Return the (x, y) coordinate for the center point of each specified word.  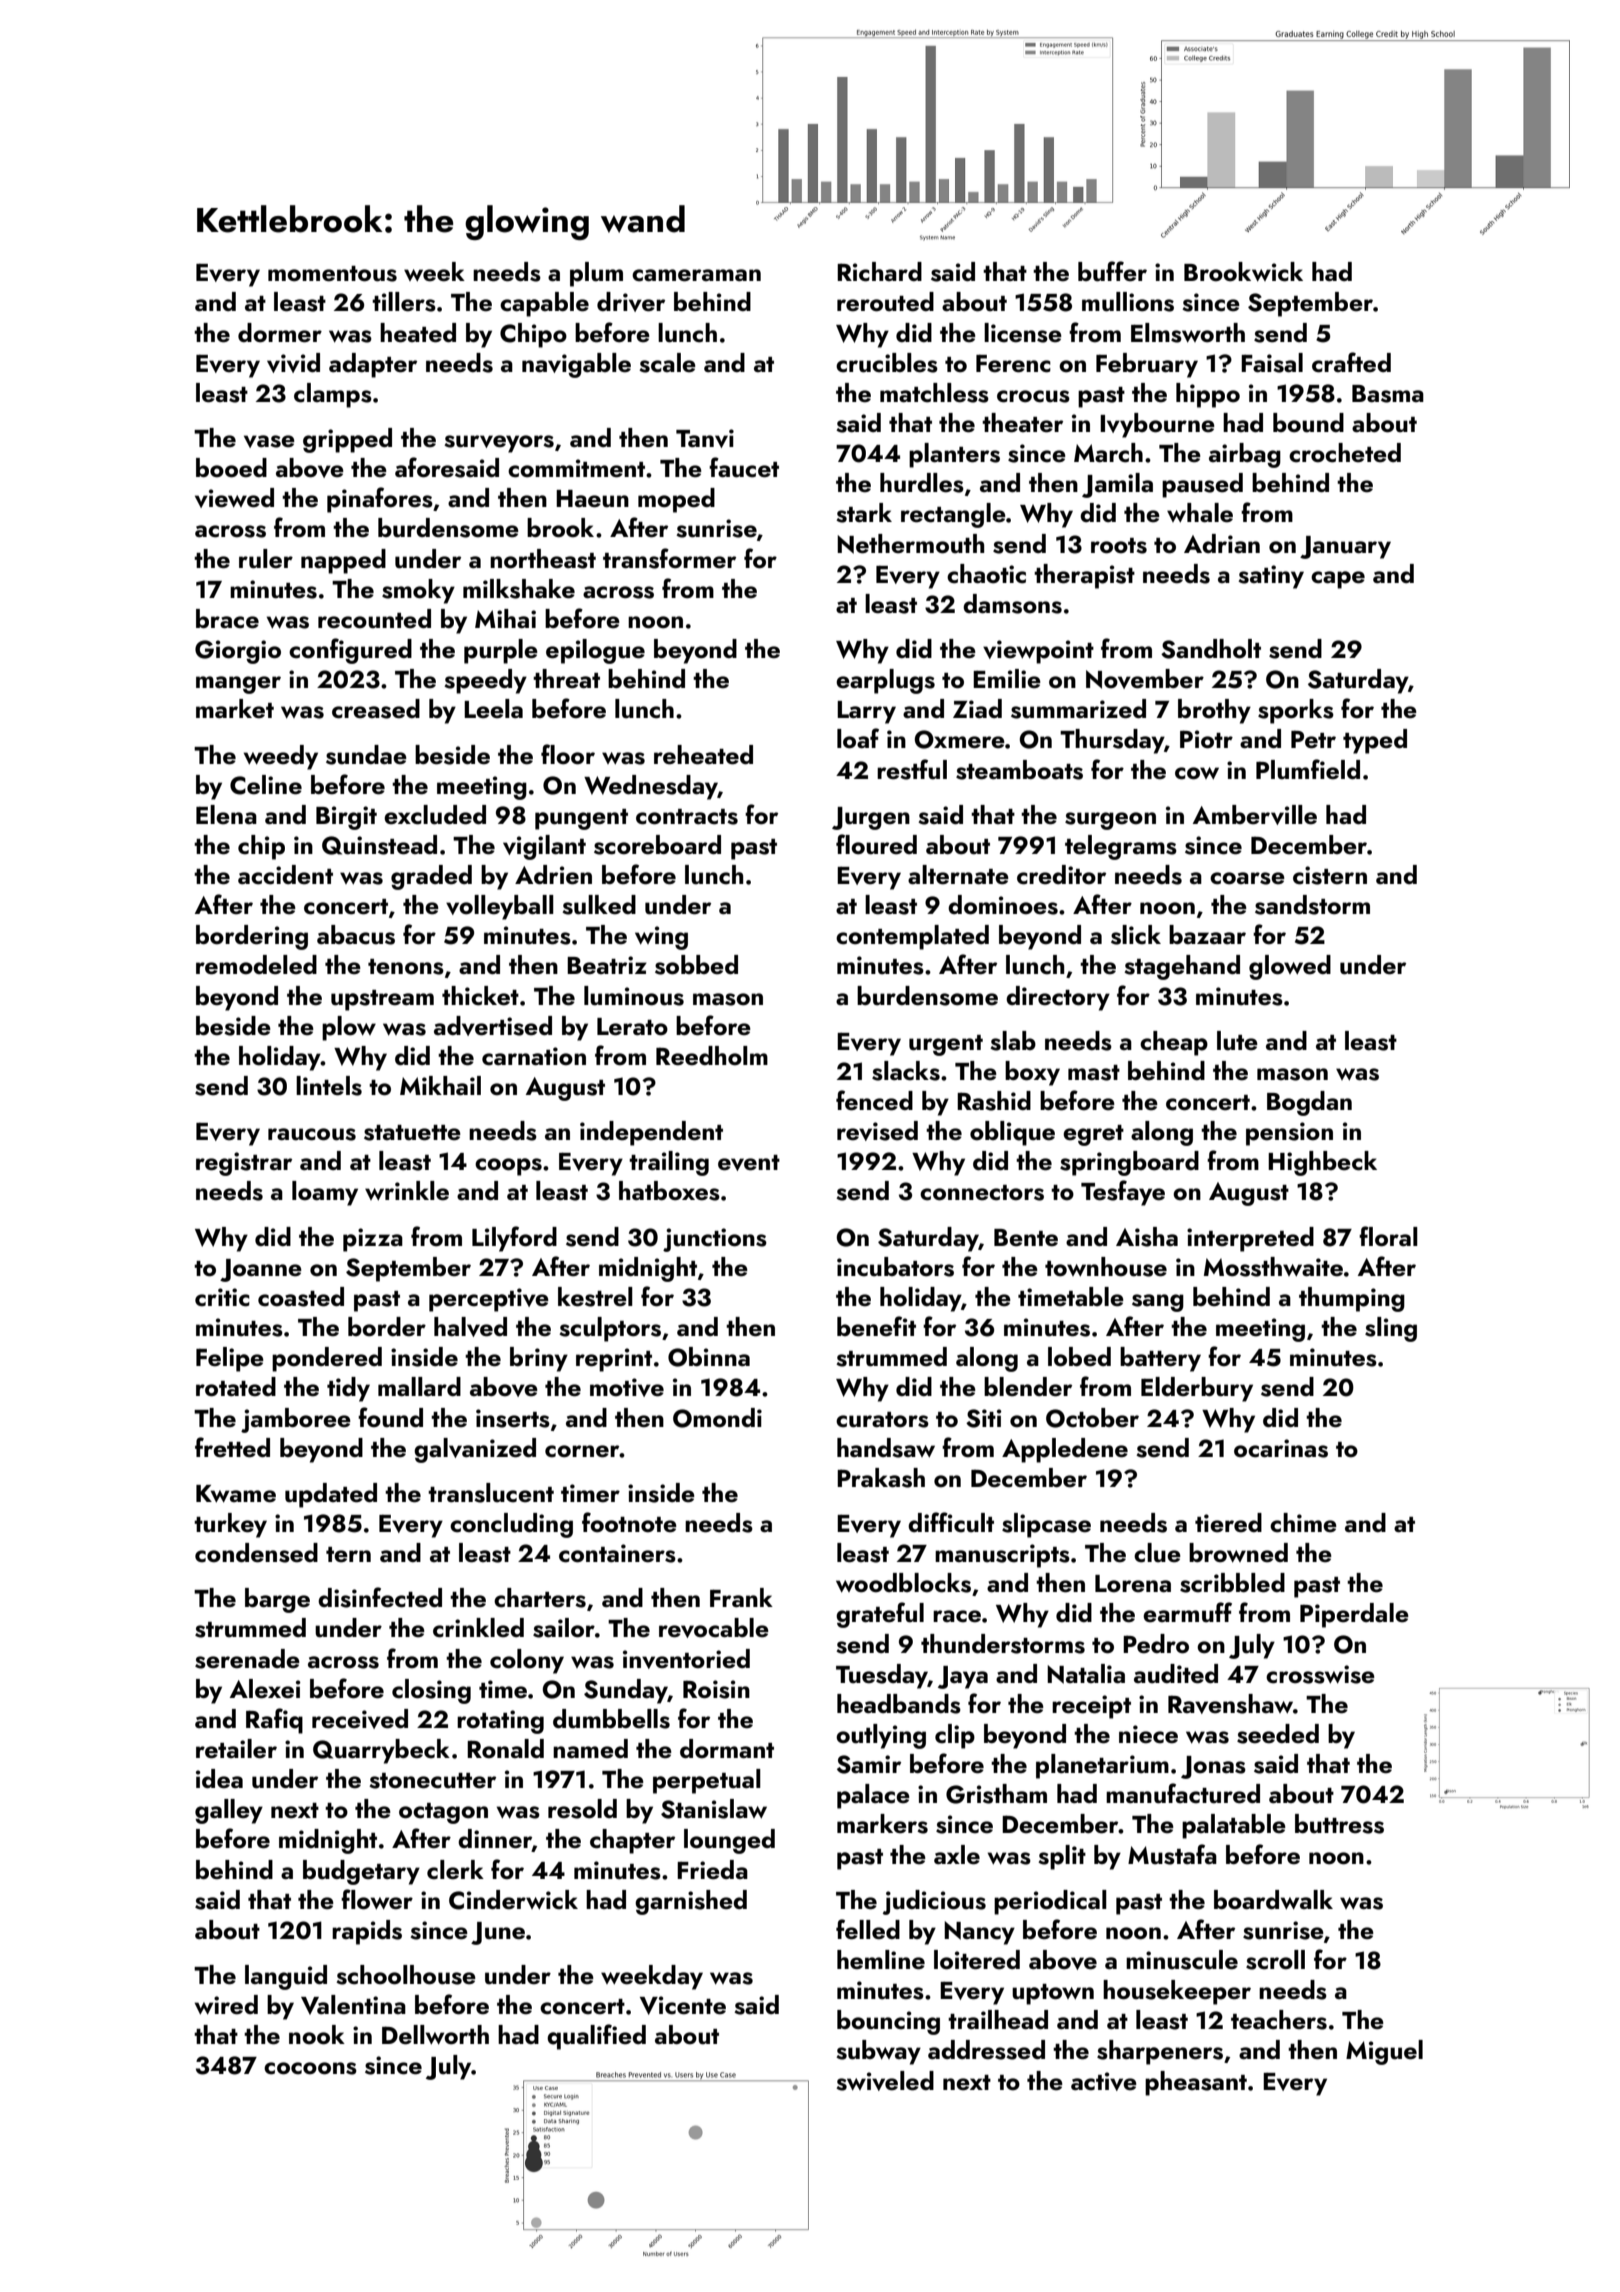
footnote (629, 1522)
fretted (232, 1447)
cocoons (310, 2068)
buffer (1112, 271)
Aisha (1147, 1237)
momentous (332, 274)
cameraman (696, 275)
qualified (596, 2037)
